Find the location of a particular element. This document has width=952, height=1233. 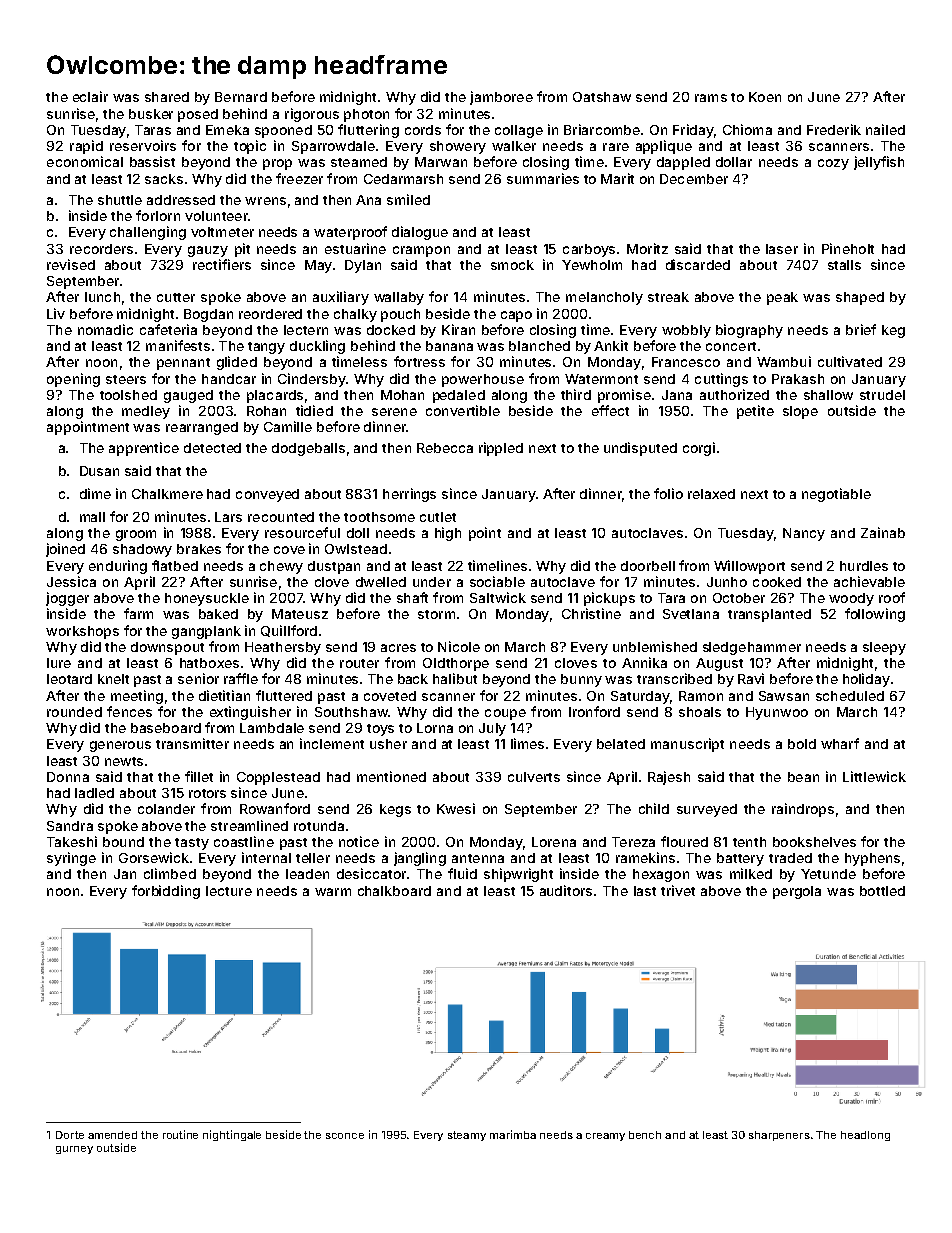

Littlewick is located at coordinates (874, 776).
